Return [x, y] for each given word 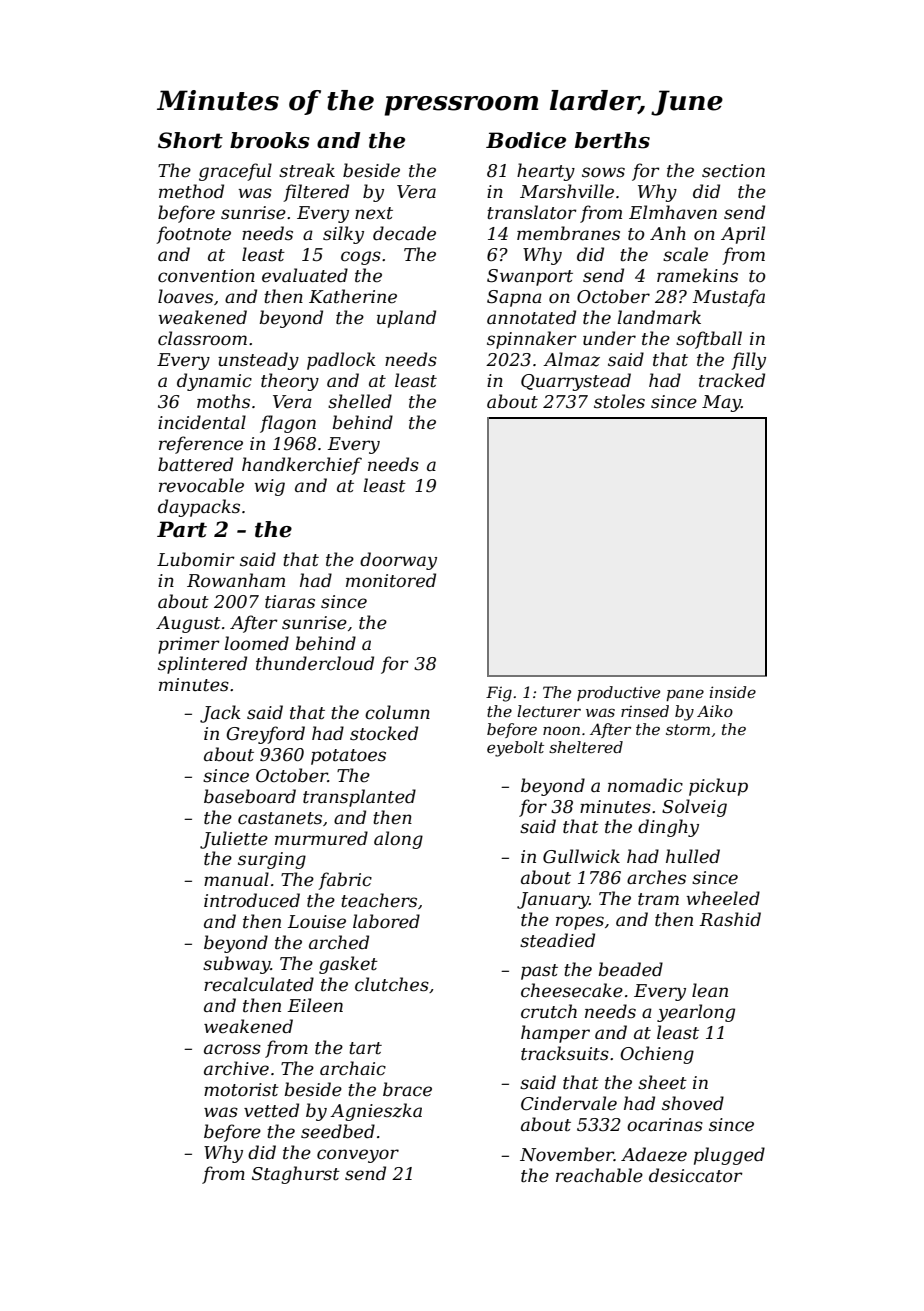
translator [532, 212]
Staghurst [296, 1175]
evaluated [305, 275]
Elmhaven [673, 212]
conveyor [358, 1156]
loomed [256, 643]
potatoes [348, 757]
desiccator [696, 1175]
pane [685, 695]
